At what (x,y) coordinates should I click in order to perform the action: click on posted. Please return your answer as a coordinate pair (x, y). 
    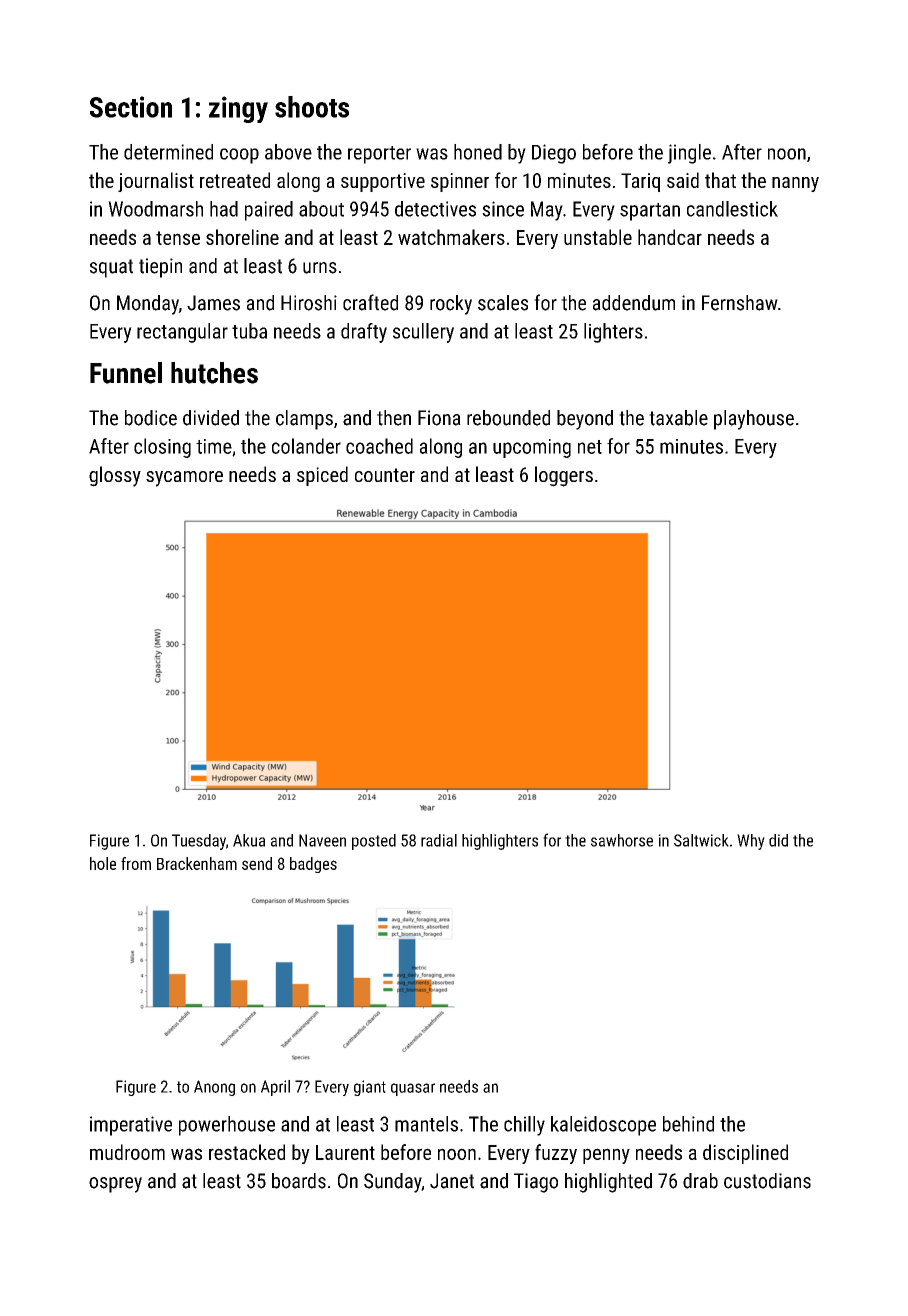
    Looking at the image, I should click on (374, 842).
